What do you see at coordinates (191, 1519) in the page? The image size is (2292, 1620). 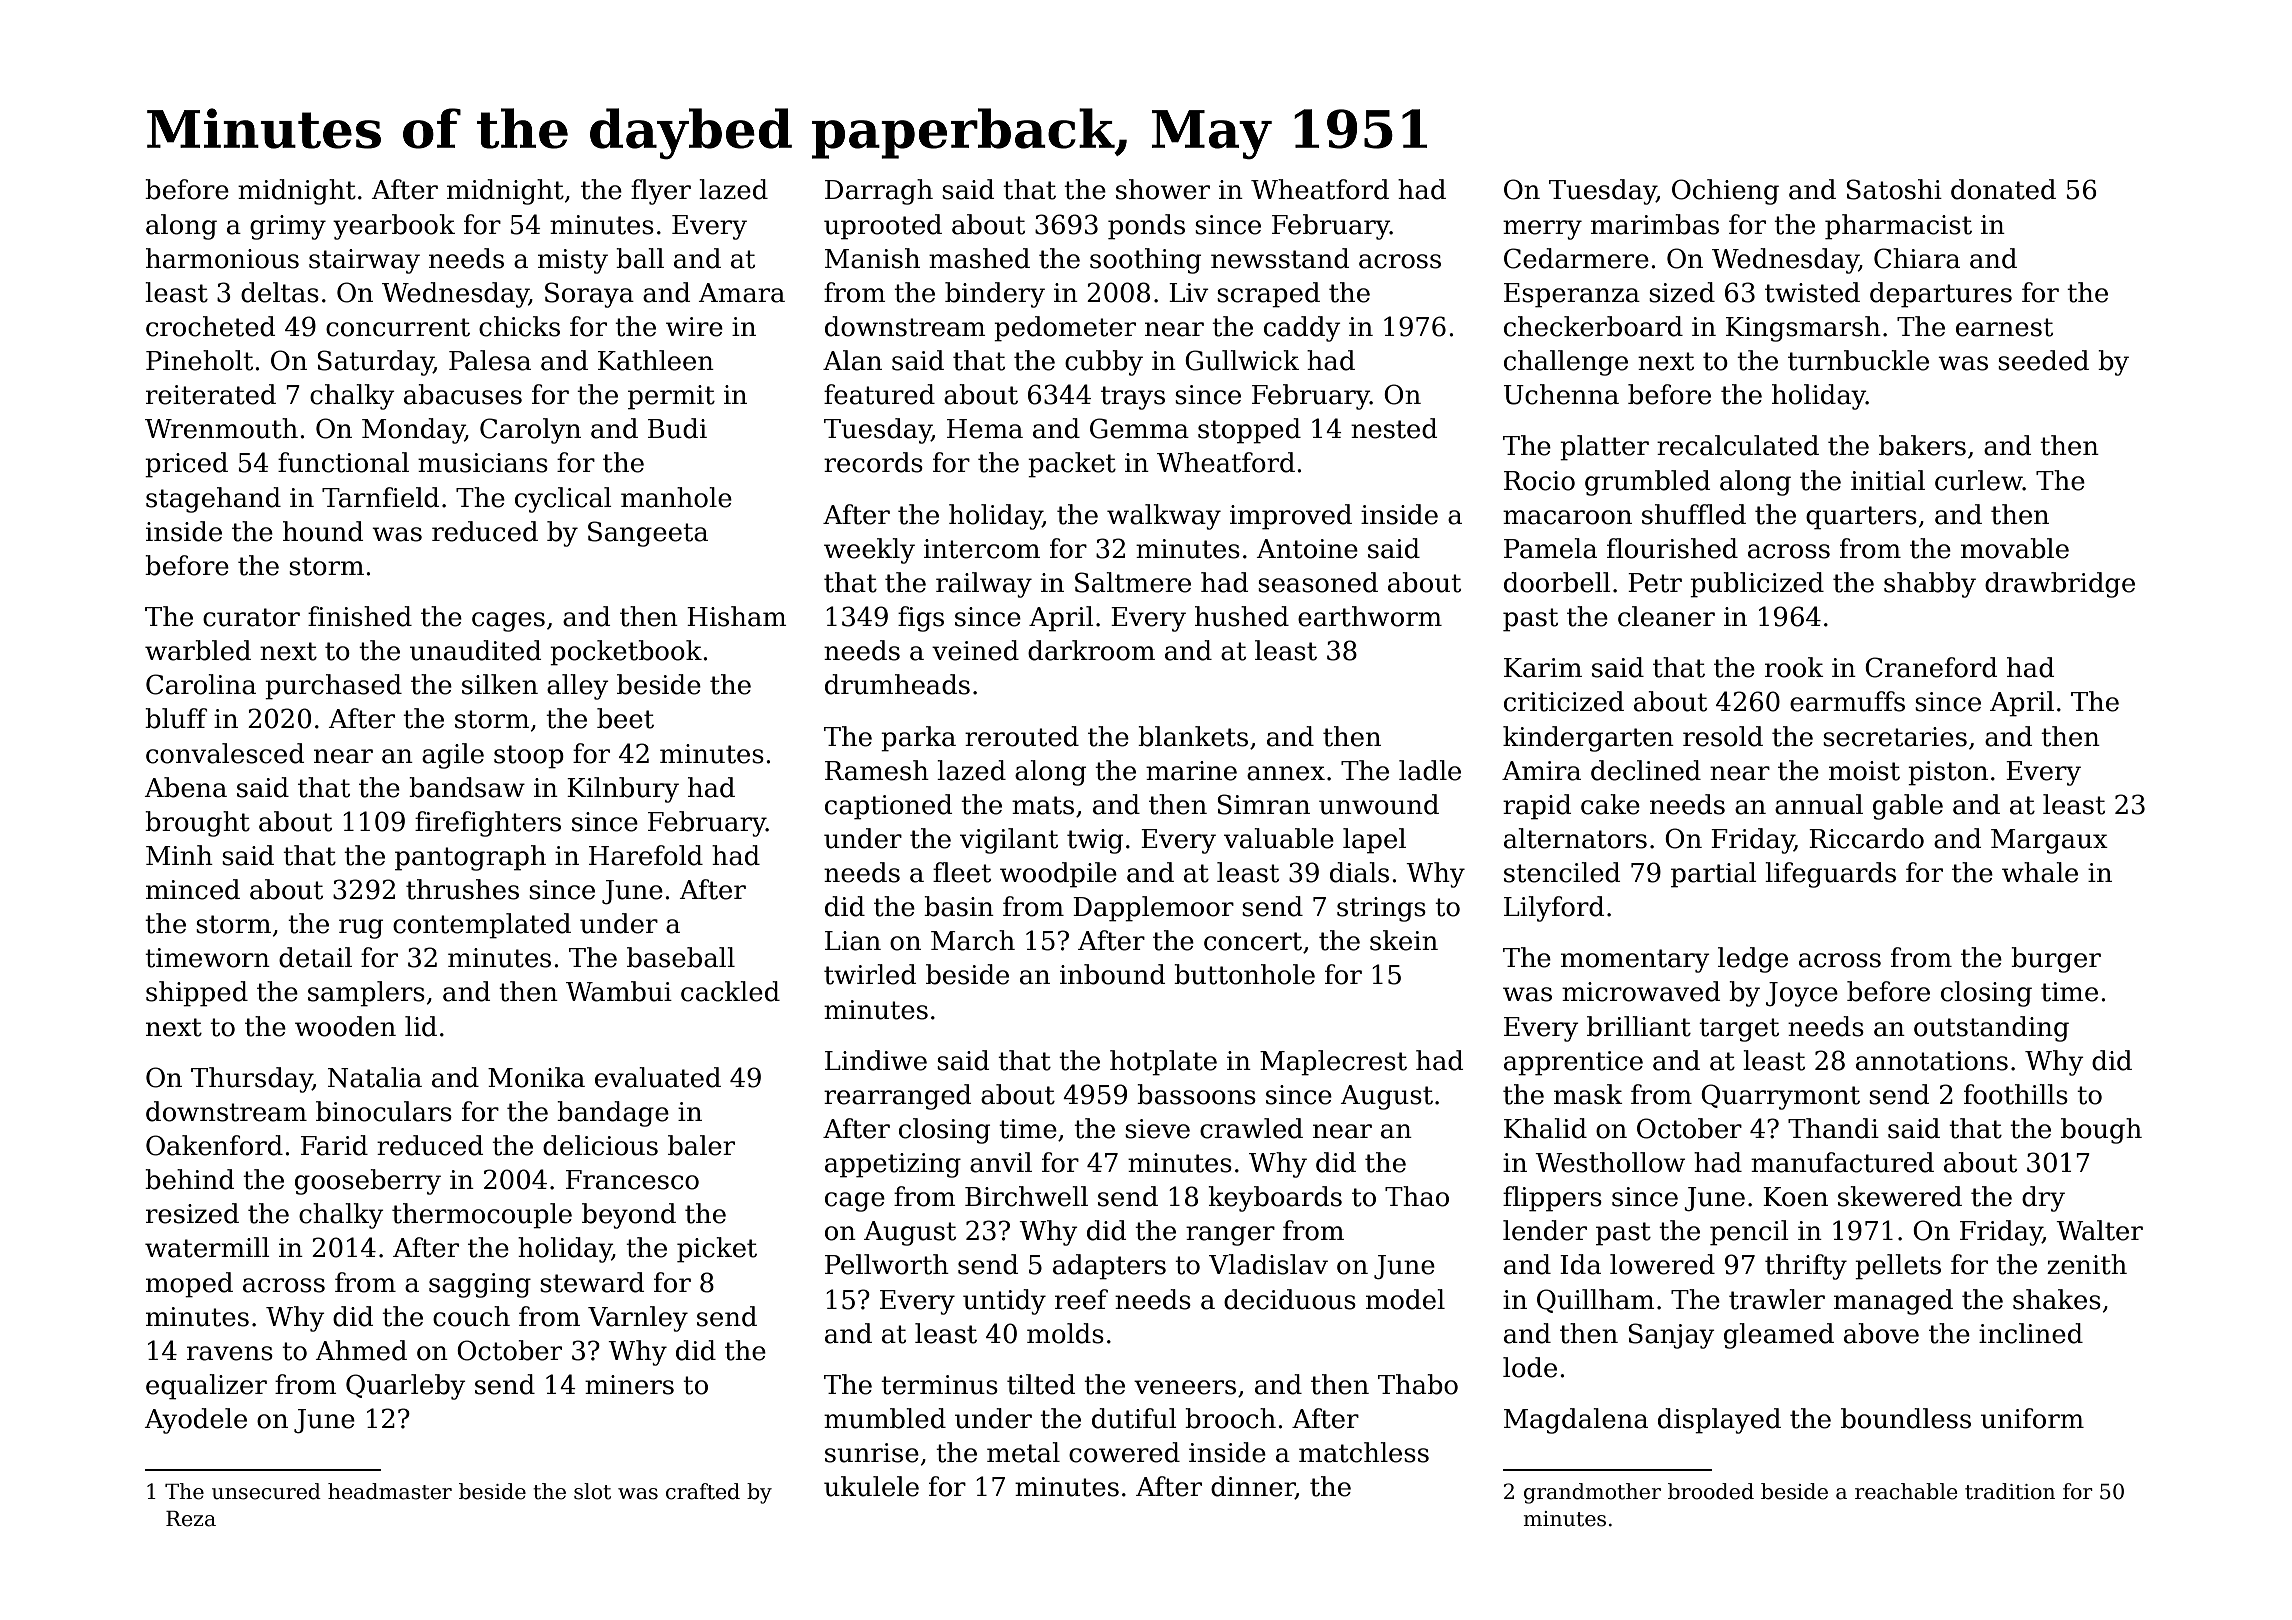 I see `Reza` at bounding box center [191, 1519].
